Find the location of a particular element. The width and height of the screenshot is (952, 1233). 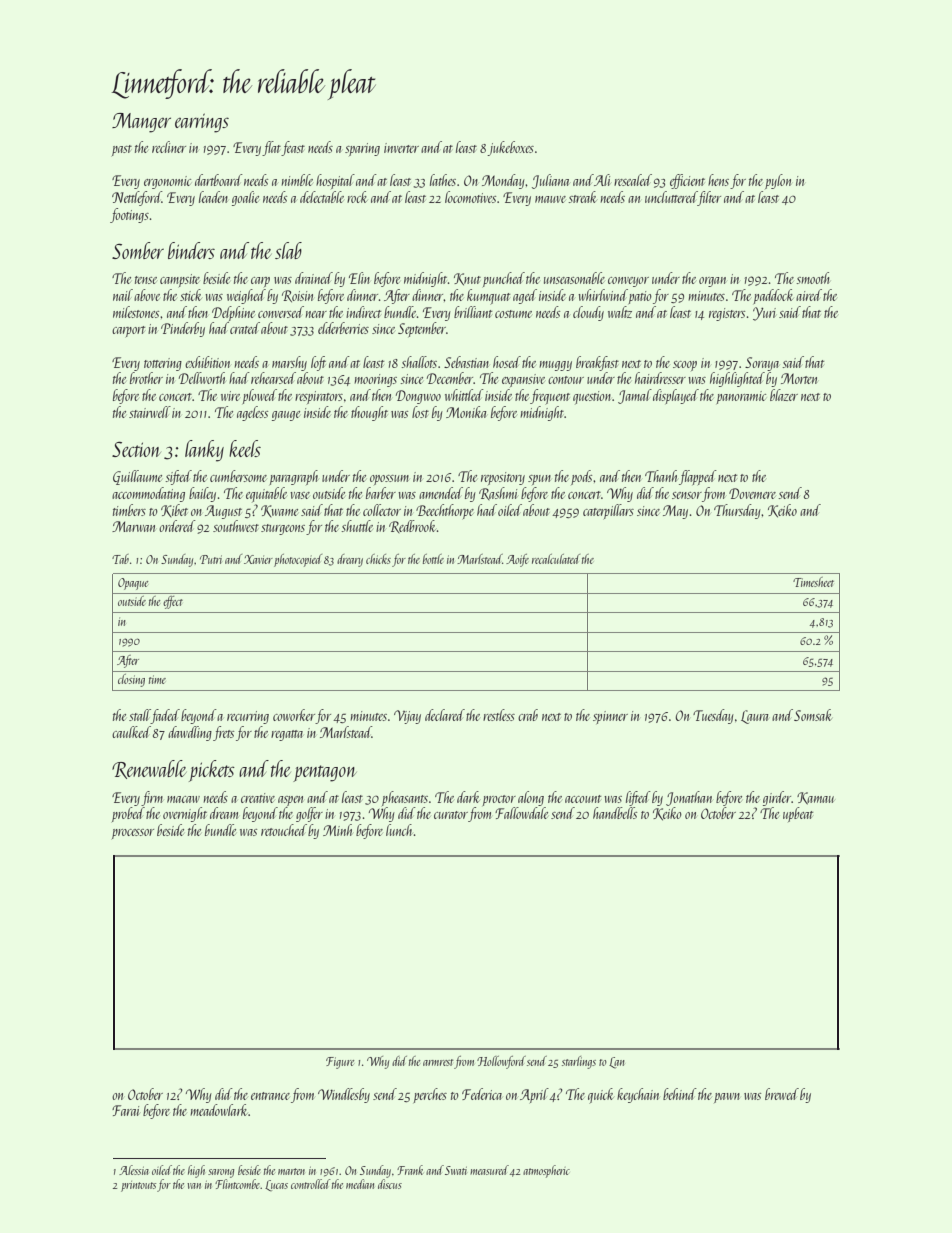

Manger is located at coordinates (141, 123).
